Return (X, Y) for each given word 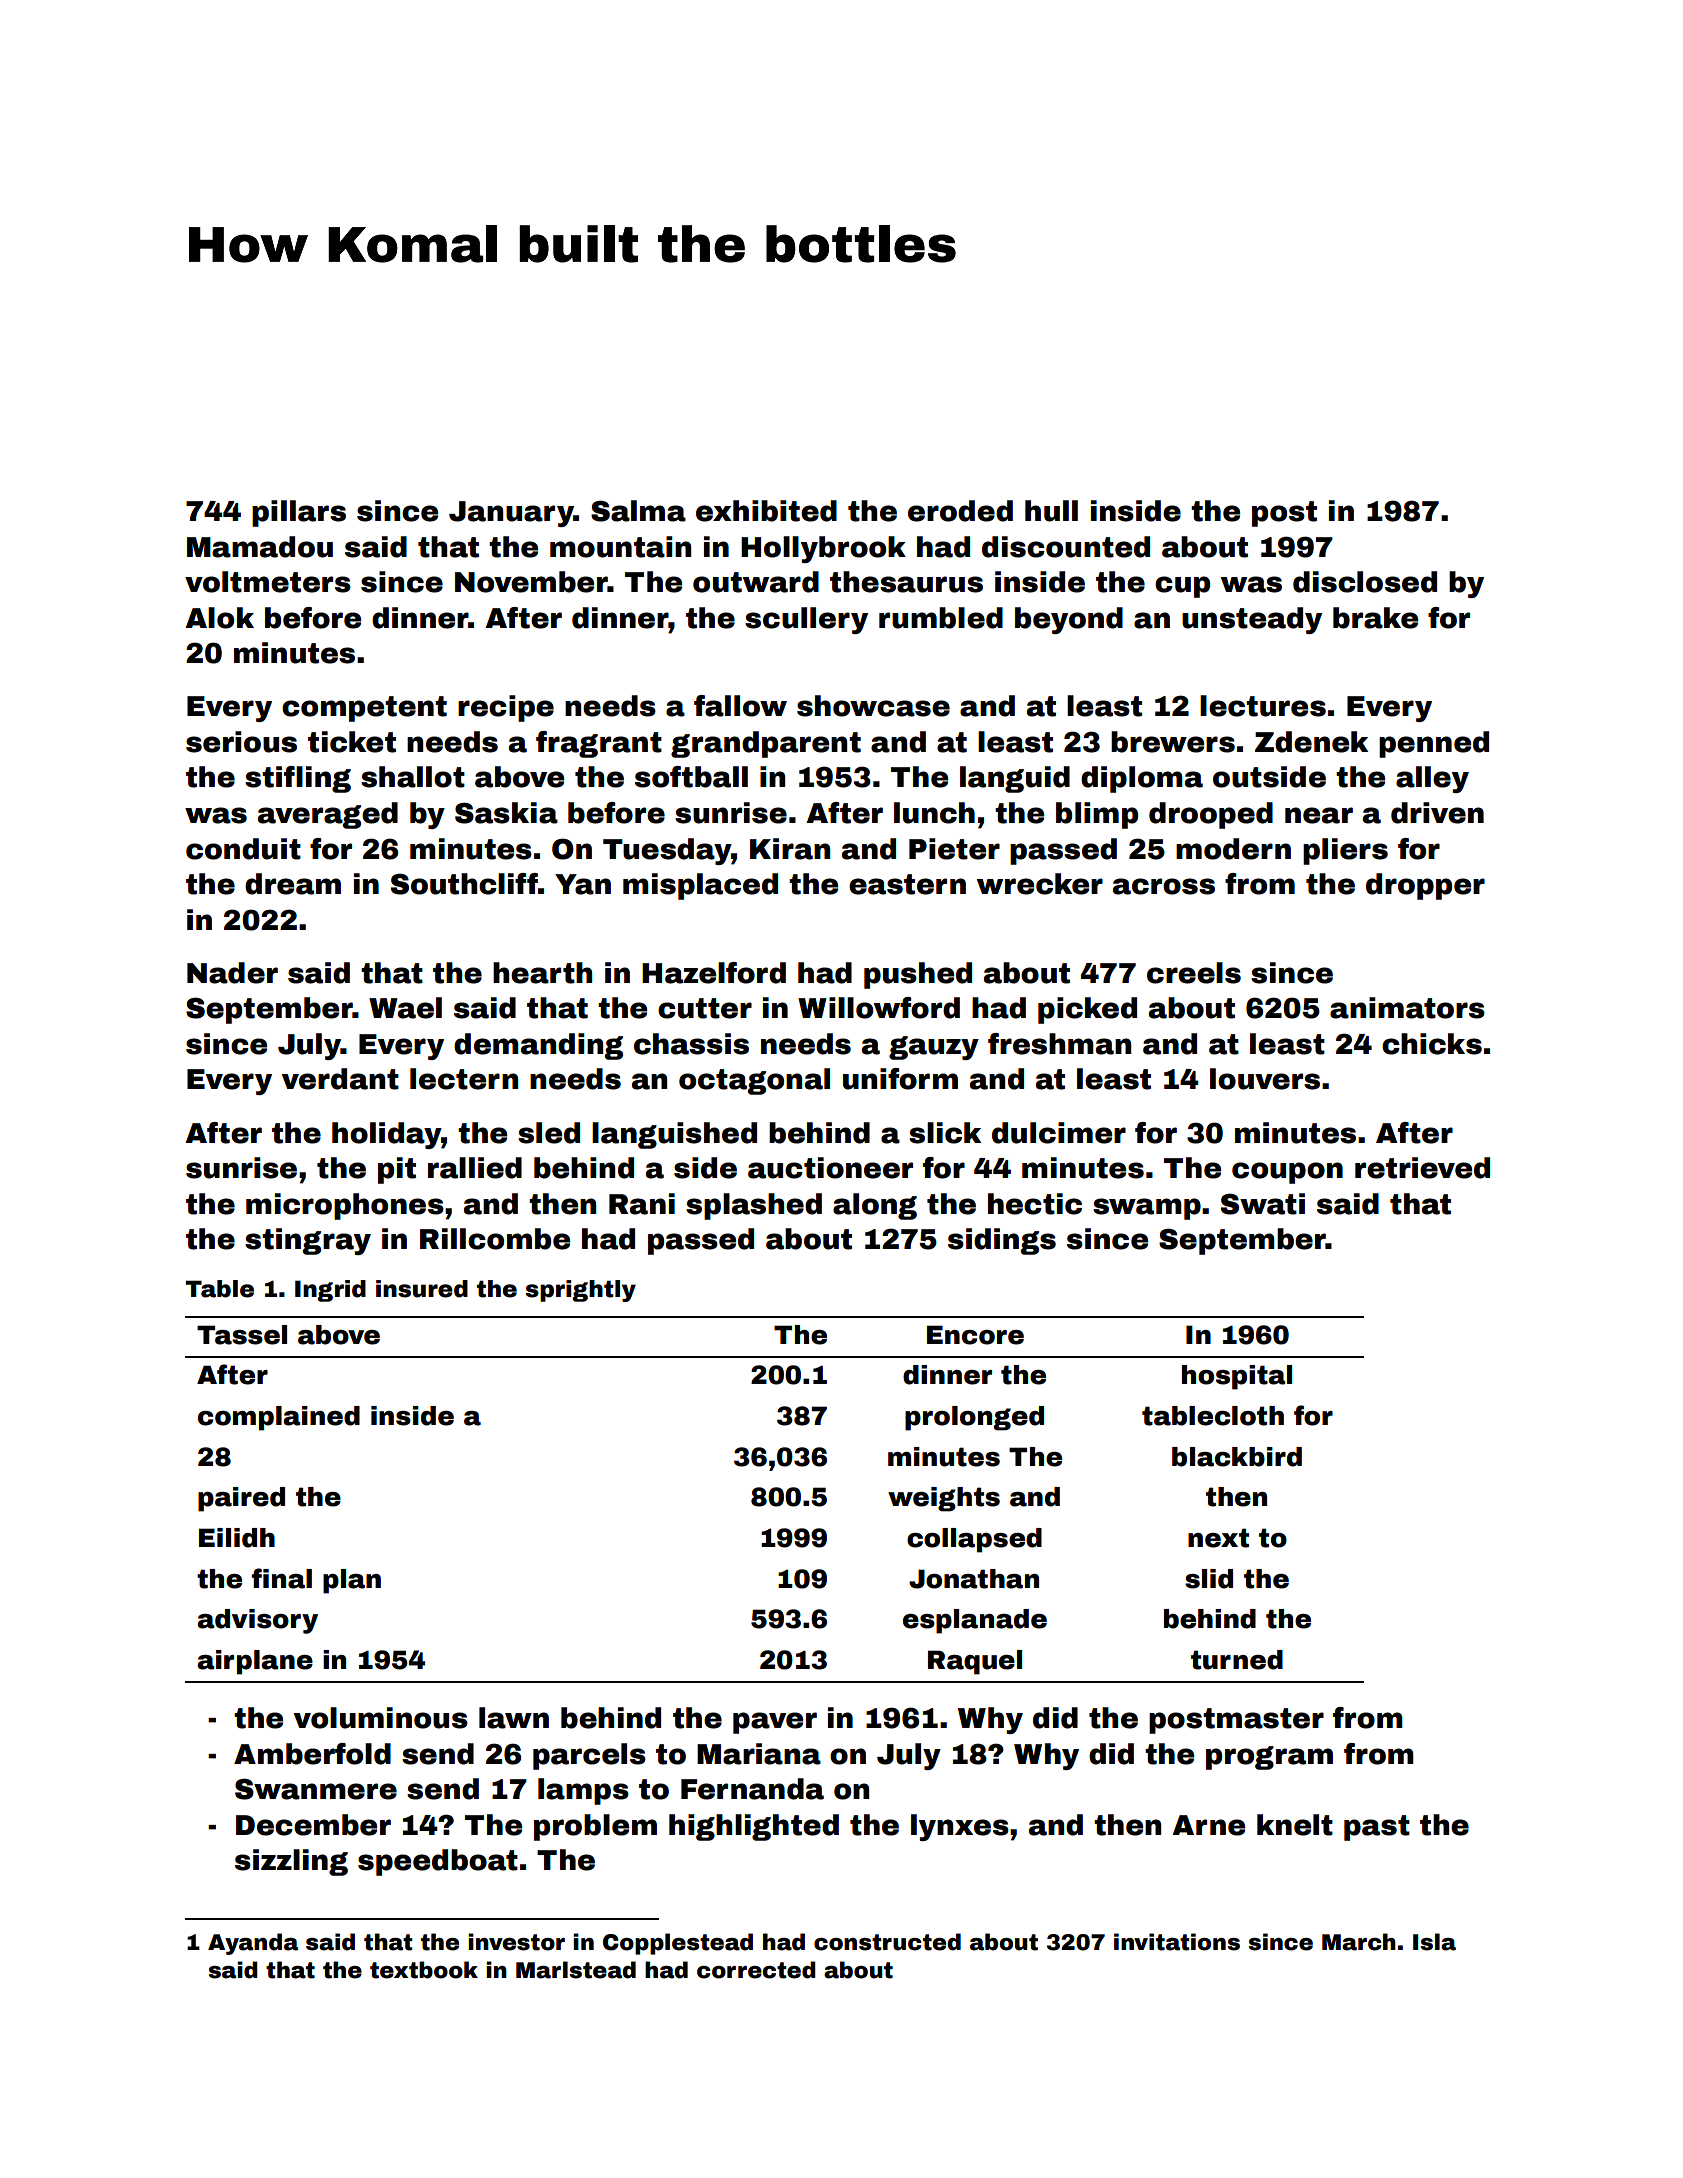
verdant (340, 1079)
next (1218, 1538)
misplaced (700, 886)
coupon (1287, 1173)
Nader (232, 973)
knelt (1295, 1825)
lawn (514, 1718)
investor (516, 1942)
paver (775, 1723)
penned (1434, 744)
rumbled (941, 618)
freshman (1059, 1044)
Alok (219, 618)
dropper (1425, 886)
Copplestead (678, 1944)
